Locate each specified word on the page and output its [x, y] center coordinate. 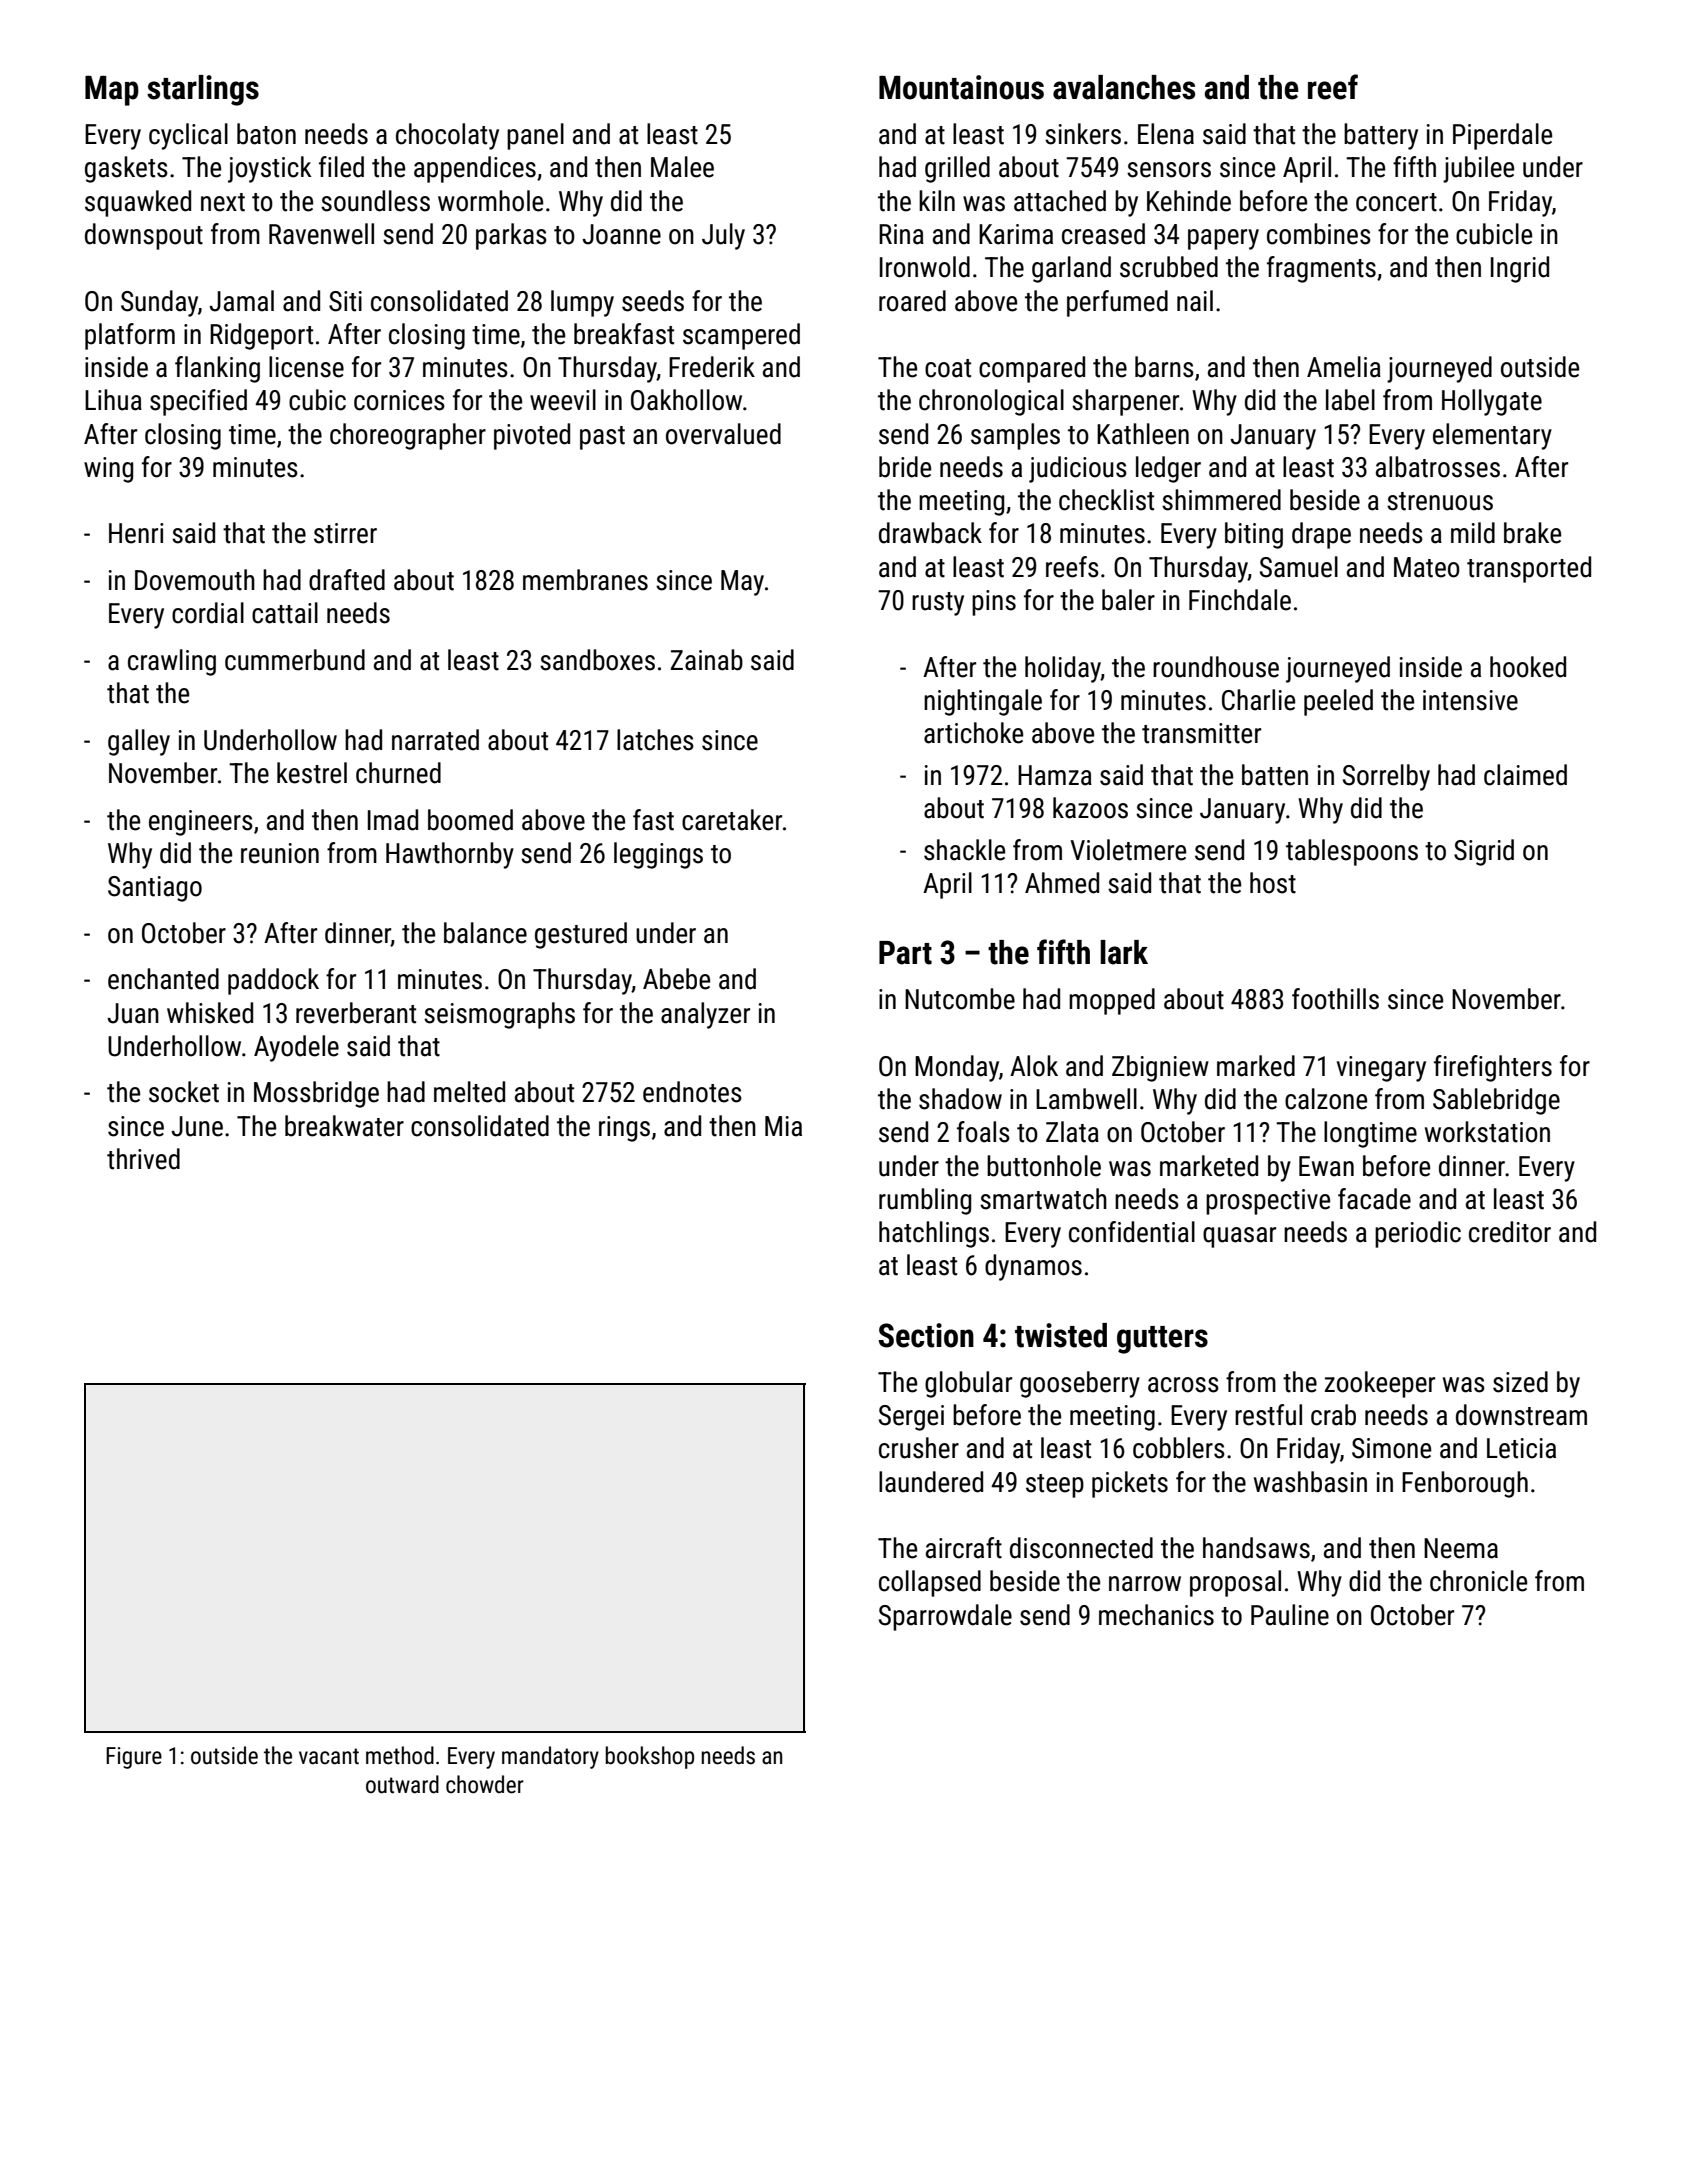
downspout [144, 236]
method [400, 1755]
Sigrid [1484, 852]
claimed [1525, 775]
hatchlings [934, 1234]
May [742, 583]
